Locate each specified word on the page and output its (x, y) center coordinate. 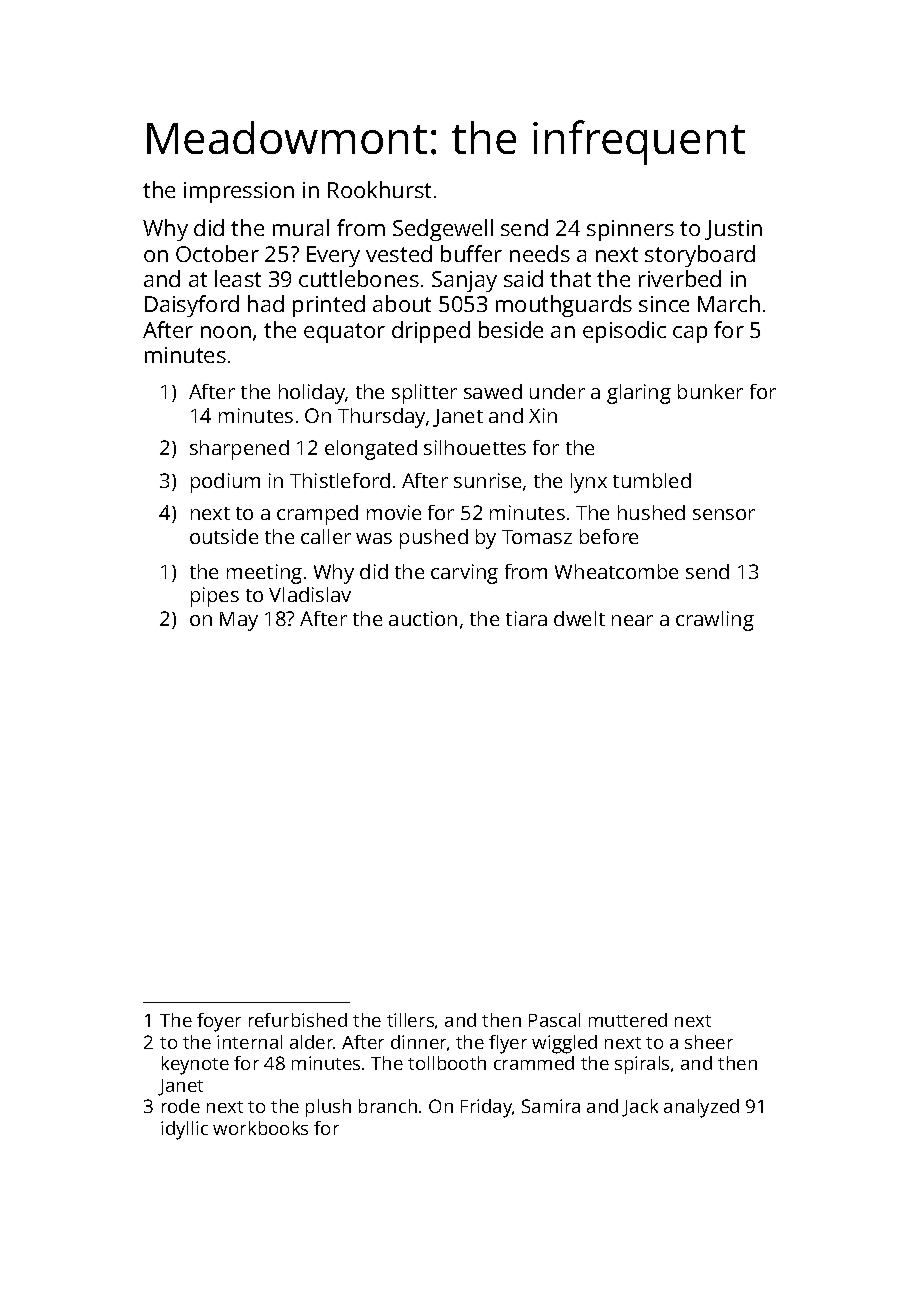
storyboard (700, 256)
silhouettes (475, 447)
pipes (215, 597)
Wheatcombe (616, 571)
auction (423, 618)
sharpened (239, 450)
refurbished (298, 1020)
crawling (715, 621)
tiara (526, 618)
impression (239, 192)
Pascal (554, 1020)
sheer (709, 1042)
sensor (724, 514)
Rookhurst (379, 189)
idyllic (184, 1130)
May (239, 621)
